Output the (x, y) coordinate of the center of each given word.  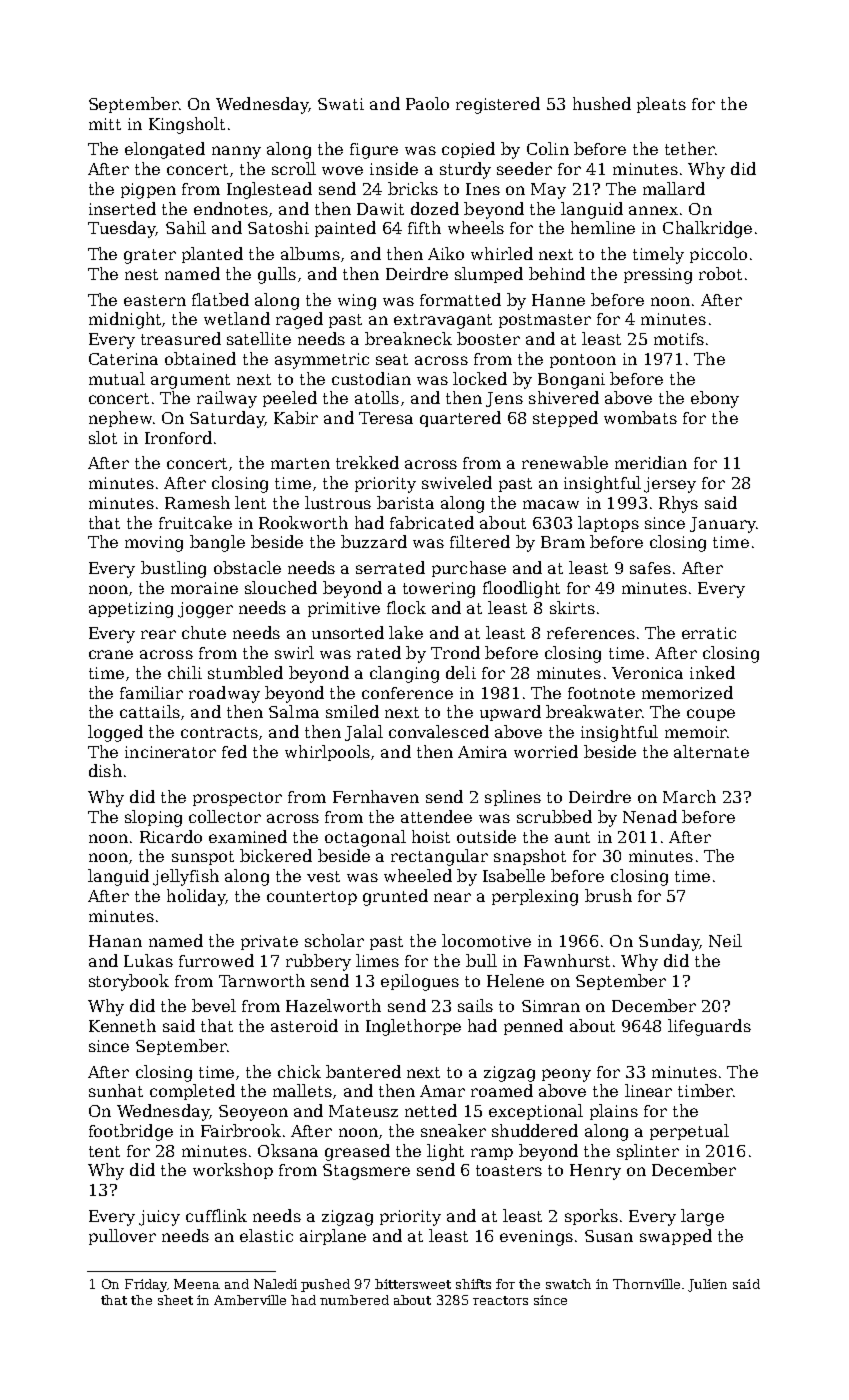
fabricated (432, 522)
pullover (122, 1237)
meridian (651, 462)
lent (250, 502)
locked (480, 378)
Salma (294, 711)
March (689, 796)
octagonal (365, 838)
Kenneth (122, 1025)
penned (533, 1027)
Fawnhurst (567, 960)
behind (557, 273)
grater (150, 256)
